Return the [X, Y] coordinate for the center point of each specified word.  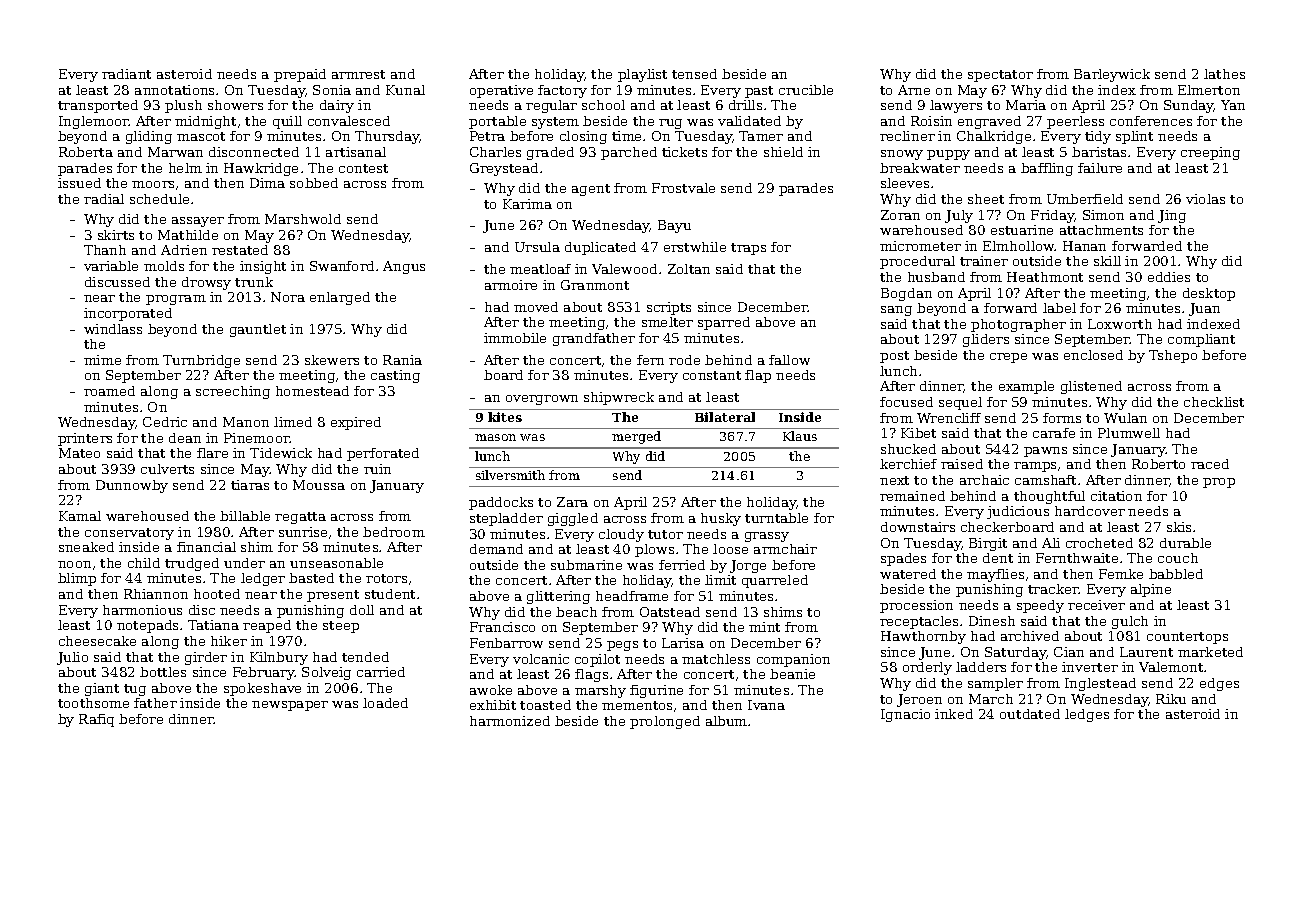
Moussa [319, 485]
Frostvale [683, 188]
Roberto [1158, 464]
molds [164, 266]
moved [536, 307]
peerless [1075, 122]
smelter [667, 322]
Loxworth [1120, 324]
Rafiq [96, 720]
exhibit [493, 705]
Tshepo [1173, 356]
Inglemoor [94, 122]
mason [495, 437]
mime [102, 360]
